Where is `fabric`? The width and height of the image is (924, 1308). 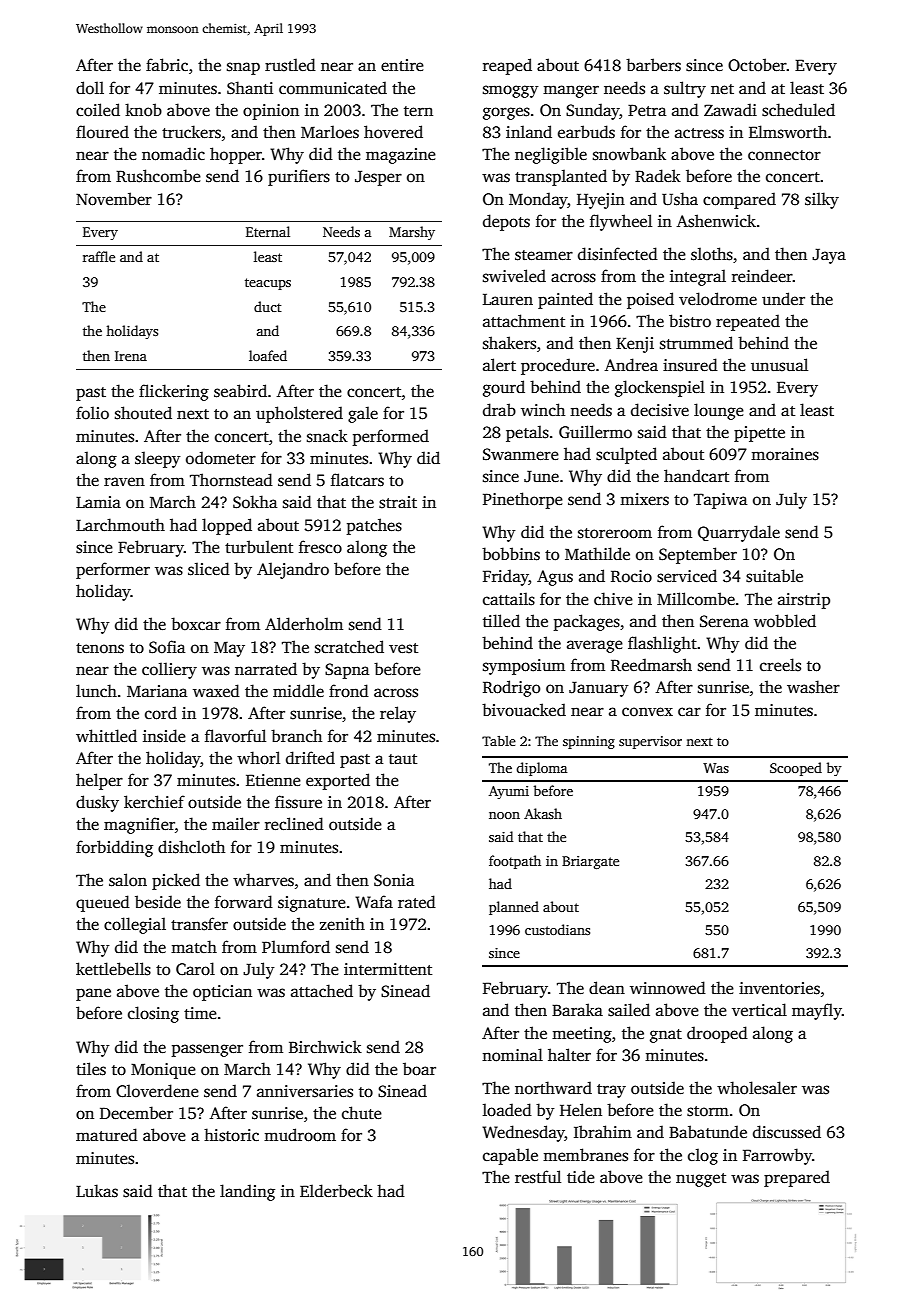 fabric is located at coordinates (167, 64).
